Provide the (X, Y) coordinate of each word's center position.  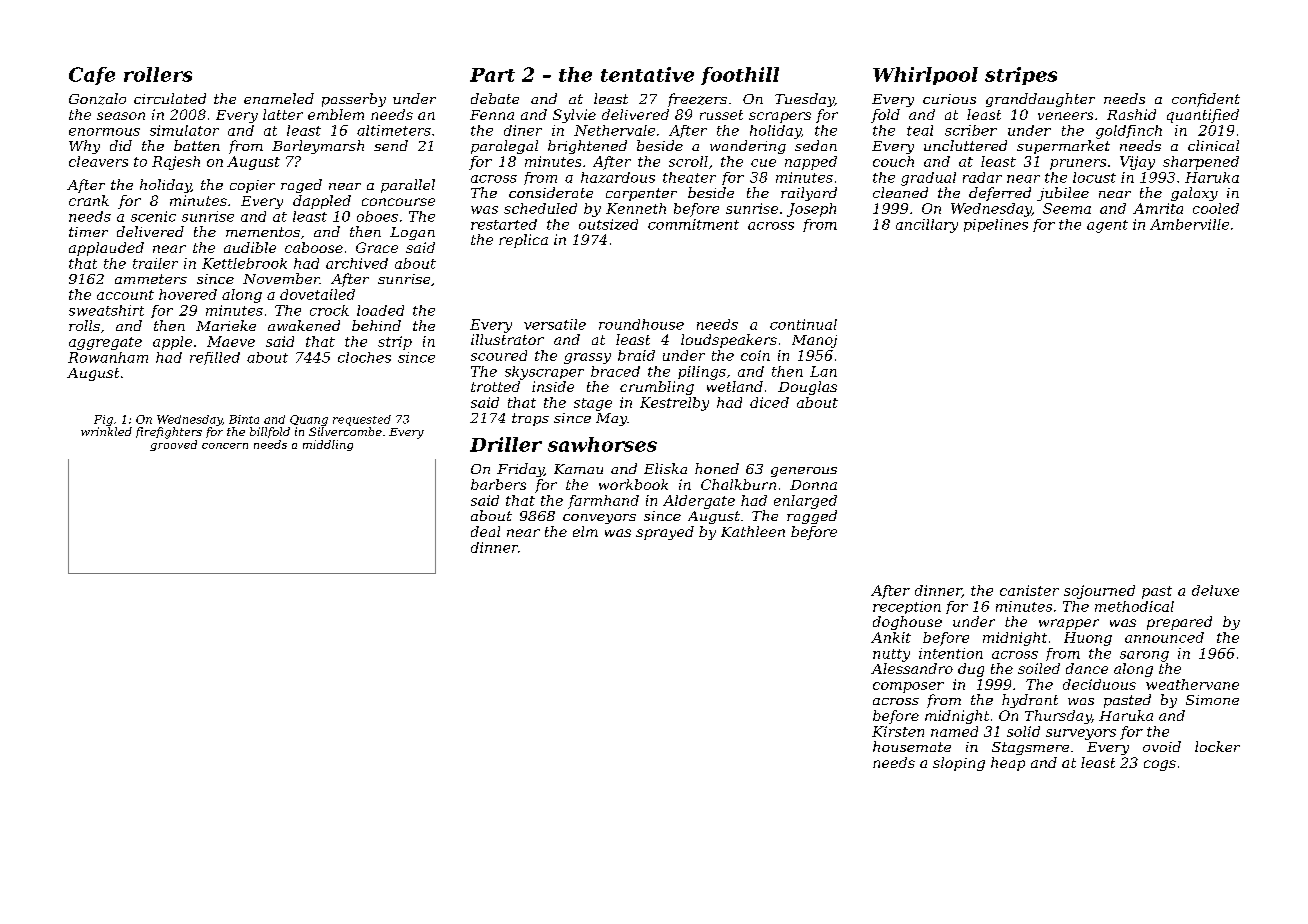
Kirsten (898, 731)
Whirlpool (925, 76)
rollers (158, 74)
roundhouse (641, 324)
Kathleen (753, 531)
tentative (647, 74)
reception (907, 607)
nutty (891, 655)
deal (485, 531)
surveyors (1081, 734)
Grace (377, 247)
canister (1029, 590)
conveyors (599, 519)
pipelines (996, 225)
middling (328, 445)
